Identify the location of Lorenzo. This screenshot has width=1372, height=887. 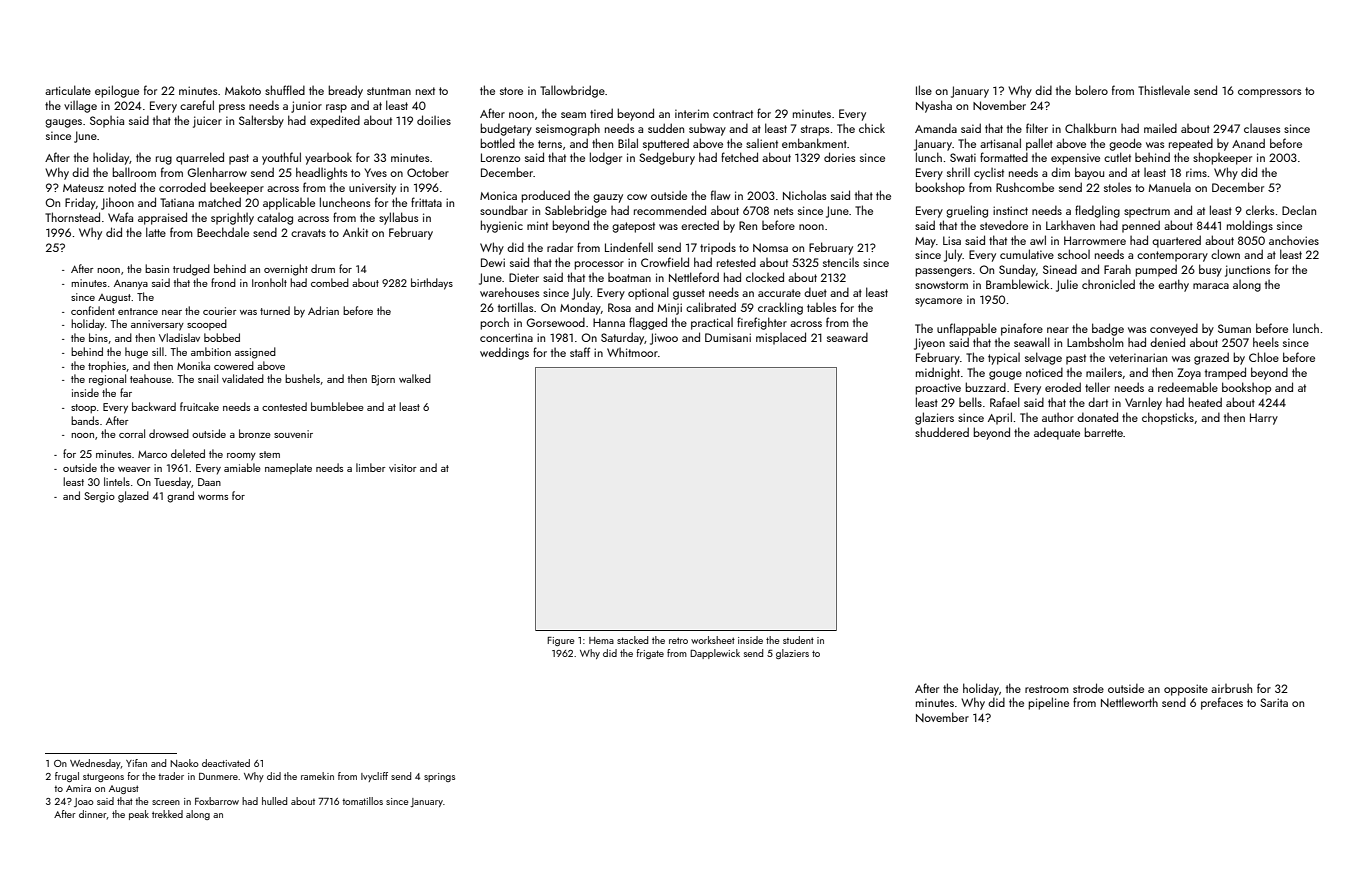
(500, 157).
